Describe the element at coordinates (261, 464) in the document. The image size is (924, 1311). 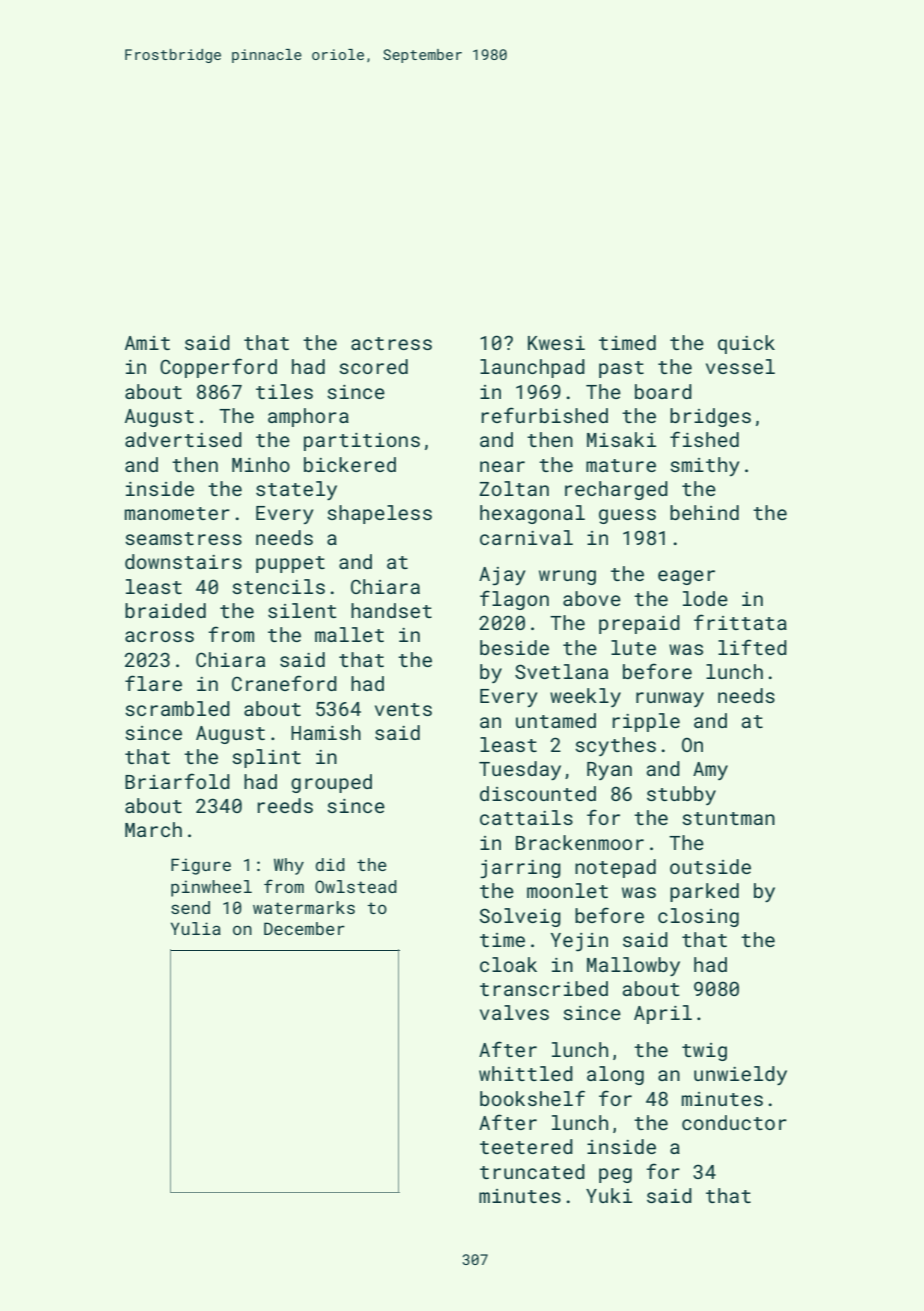
I see `Minho` at that location.
